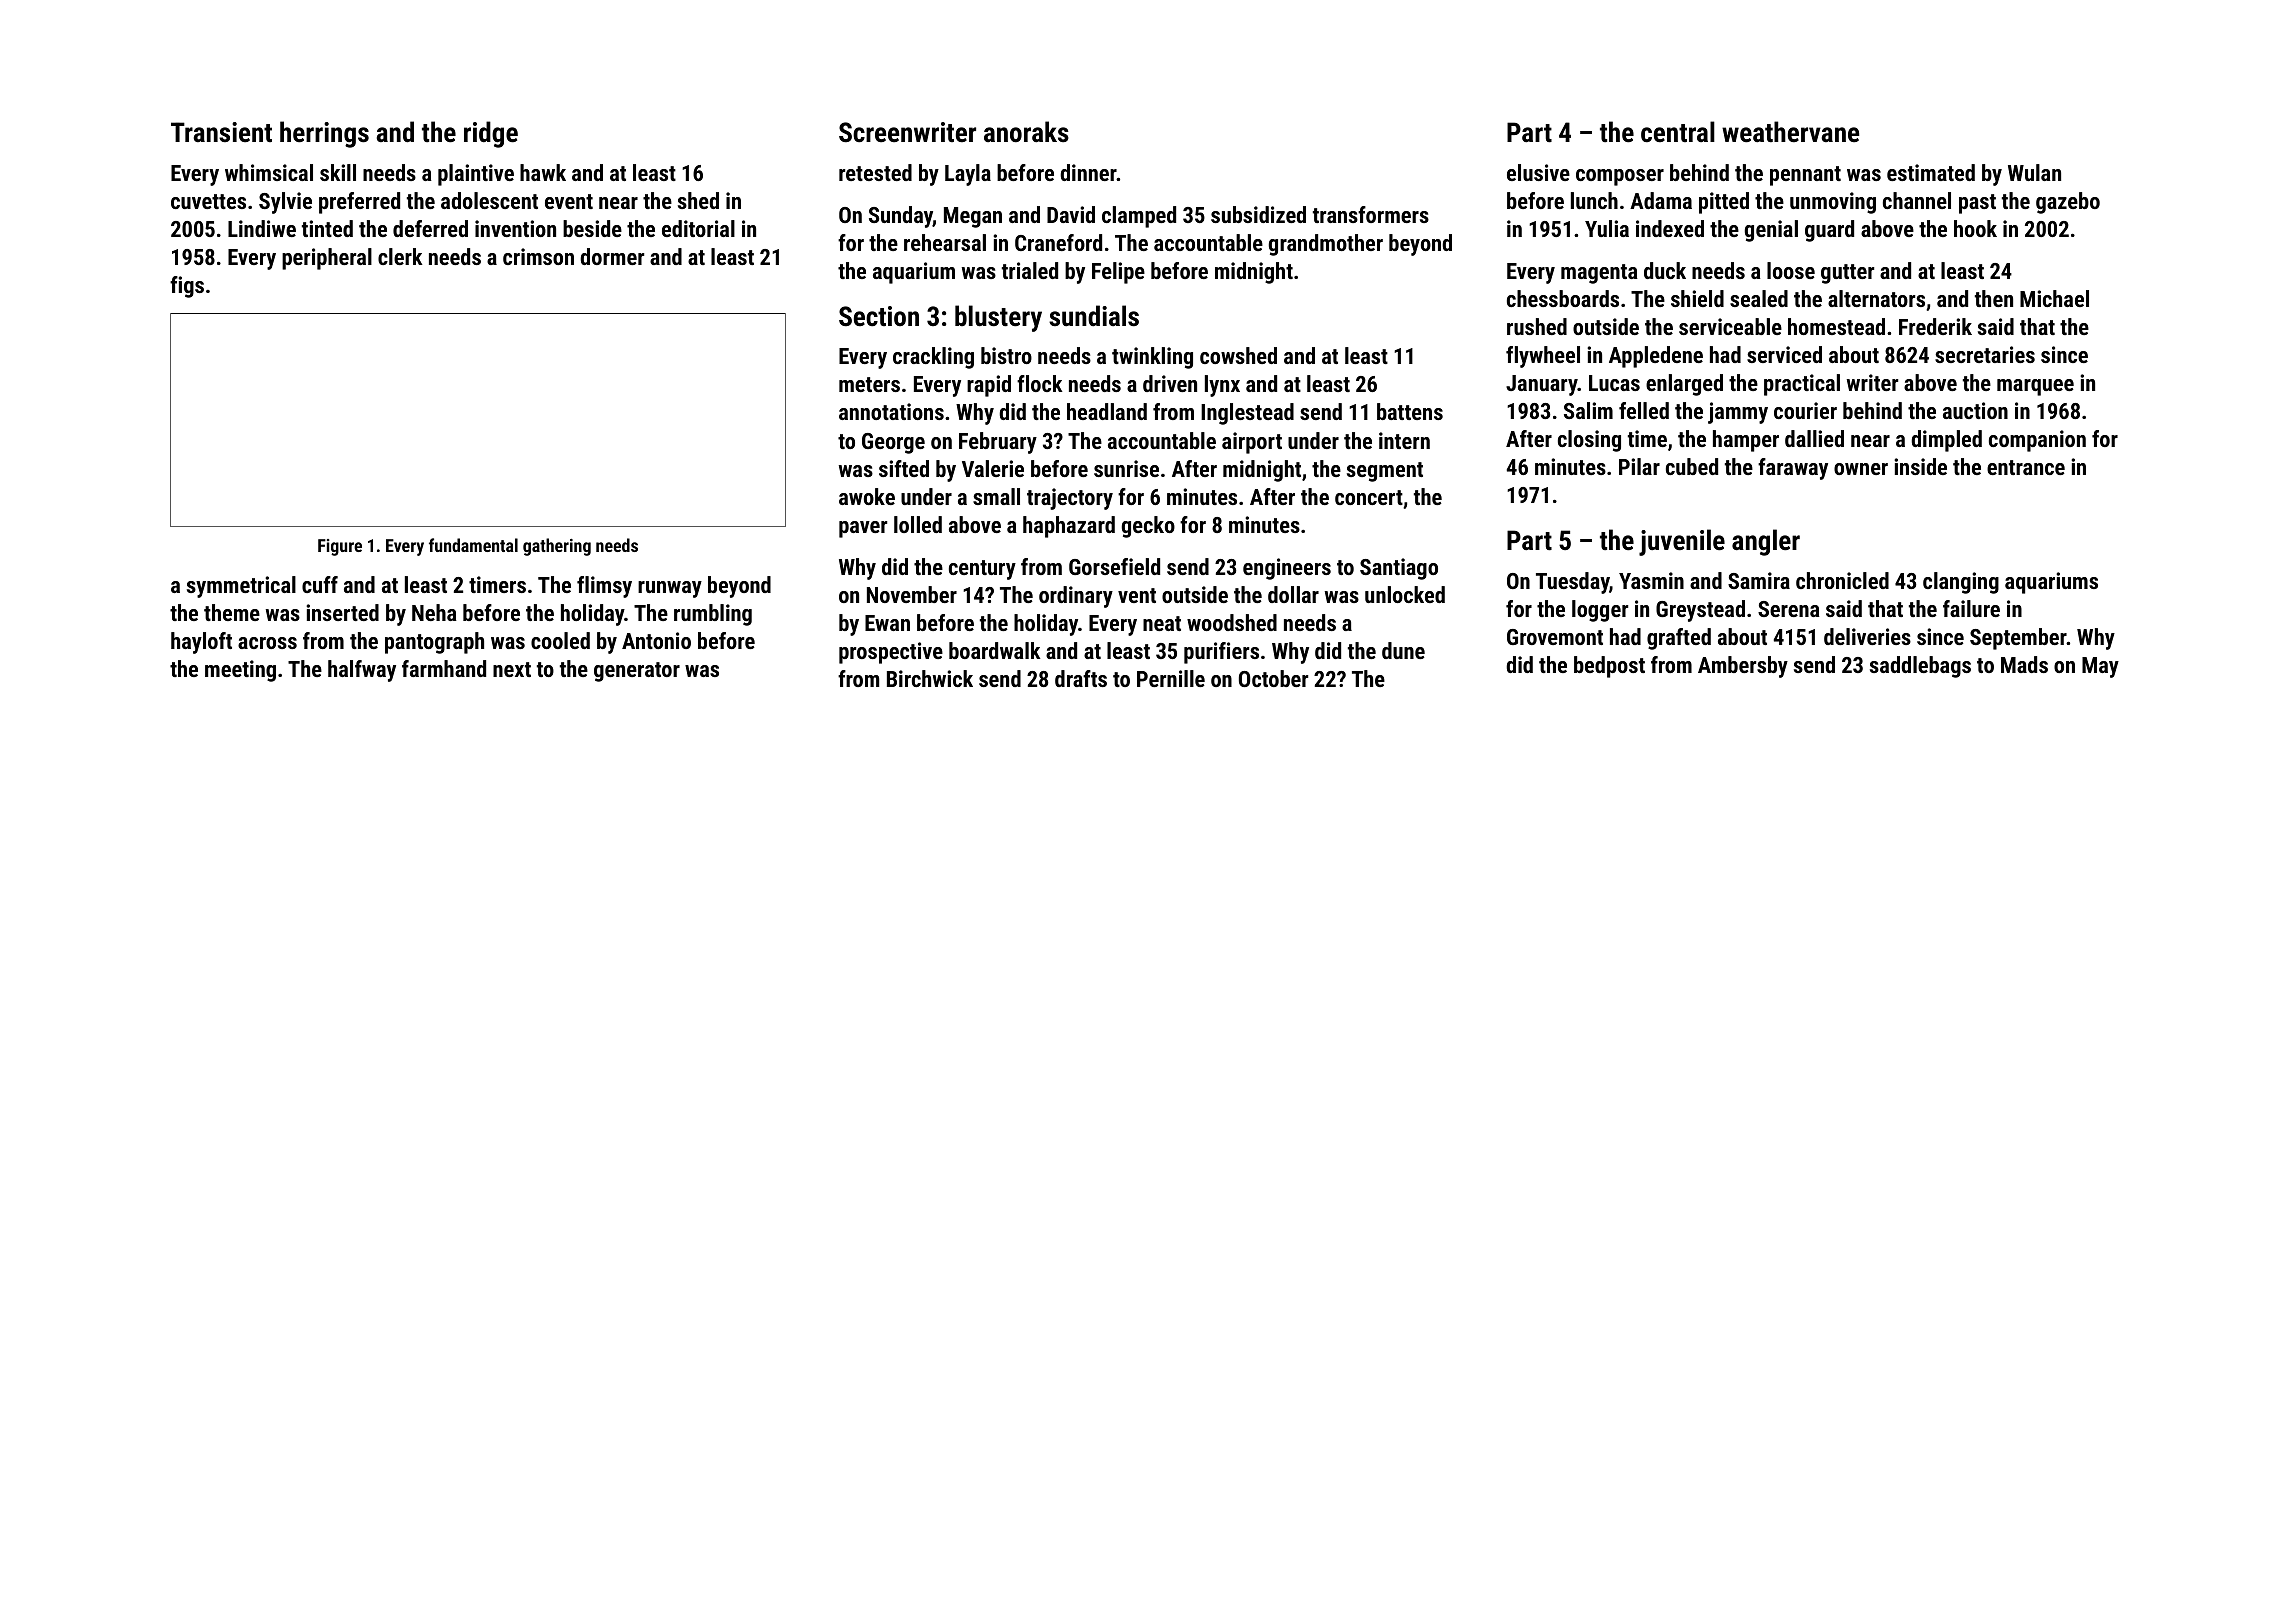  What do you see at coordinates (998, 443) in the screenshot?
I see `February` at bounding box center [998, 443].
